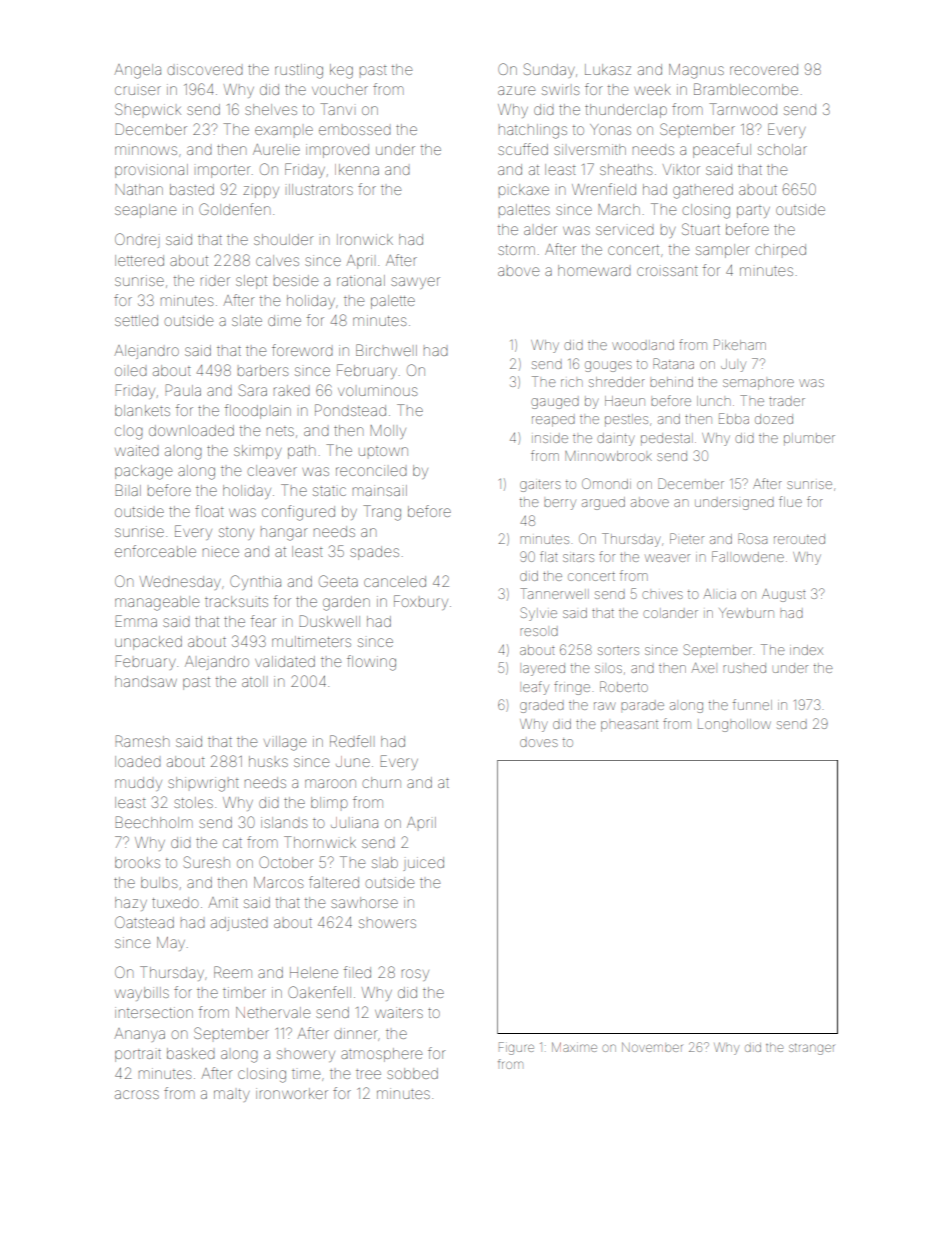 The width and height of the page is (952, 1233). Describe the element at coordinates (385, 862) in the page. I see `slab` at that location.
